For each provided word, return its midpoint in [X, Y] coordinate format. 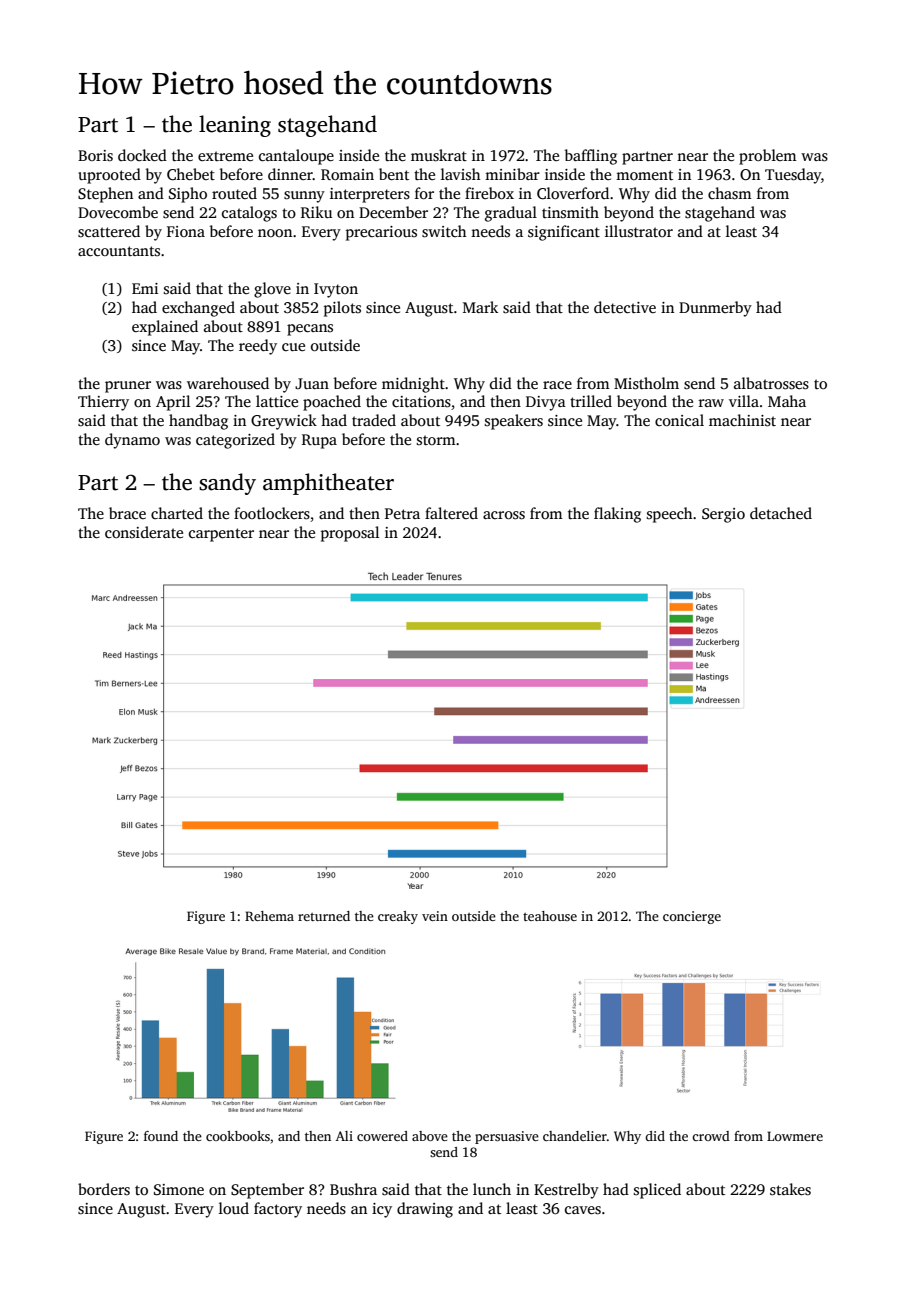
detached [781, 513]
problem [768, 157]
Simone [179, 1190]
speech [670, 515]
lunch [492, 1189]
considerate [144, 532]
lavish [461, 174]
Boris [95, 156]
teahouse [550, 916]
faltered [451, 513]
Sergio [723, 515]
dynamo [132, 441]
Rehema [269, 916]
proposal [350, 534]
